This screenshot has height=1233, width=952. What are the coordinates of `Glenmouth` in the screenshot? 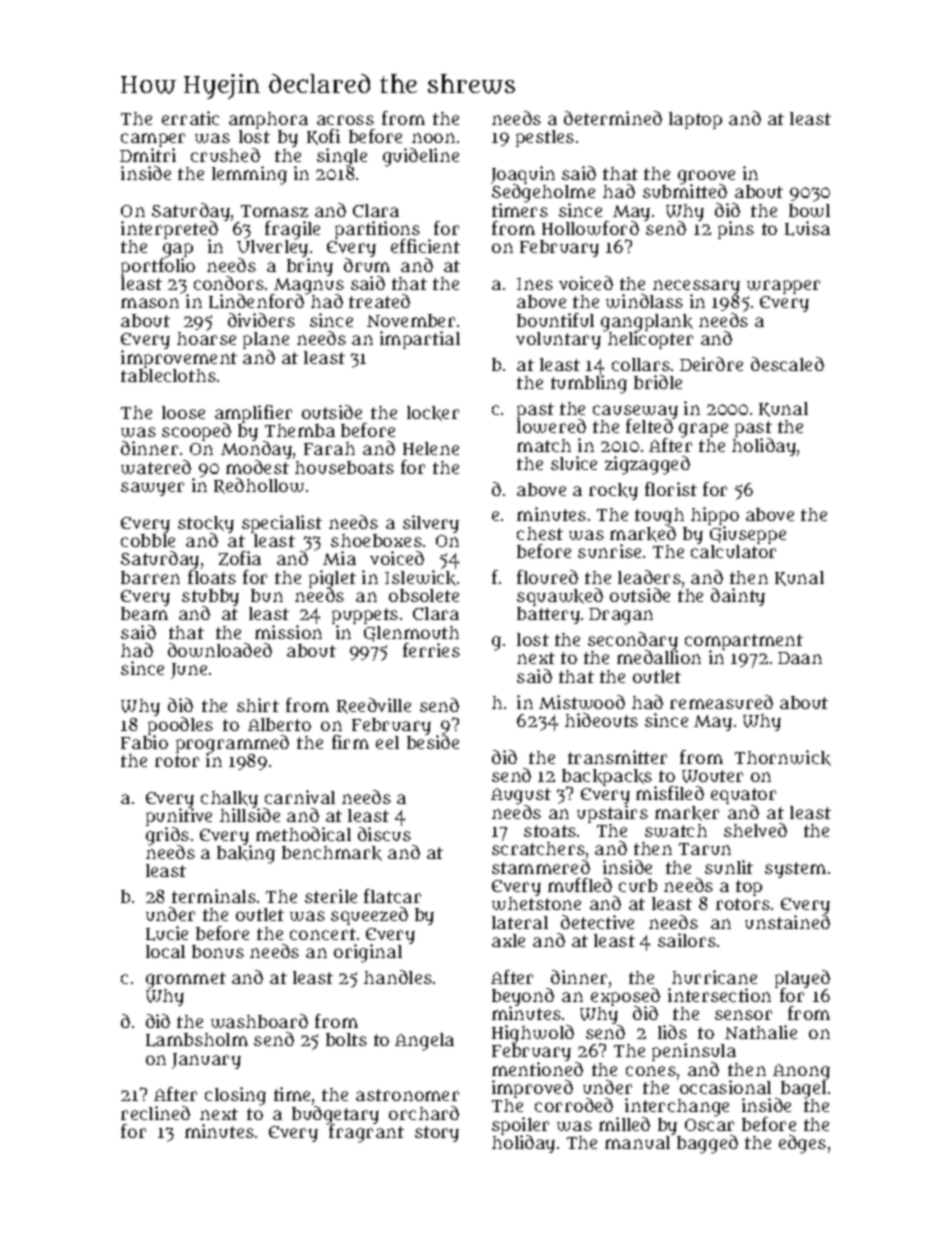 It's located at (411, 634).
